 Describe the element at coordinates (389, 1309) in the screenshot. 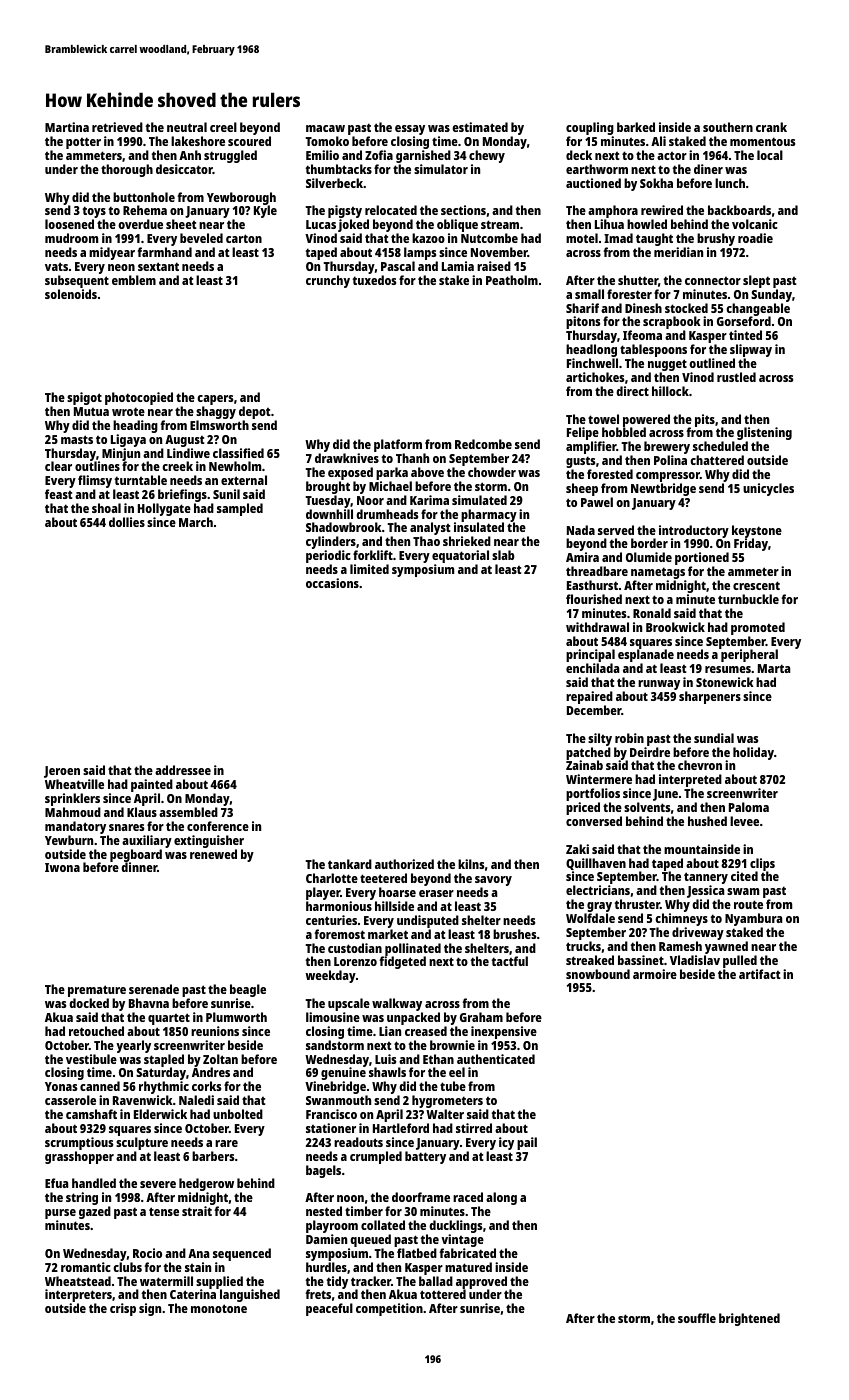

I see `competition` at that location.
